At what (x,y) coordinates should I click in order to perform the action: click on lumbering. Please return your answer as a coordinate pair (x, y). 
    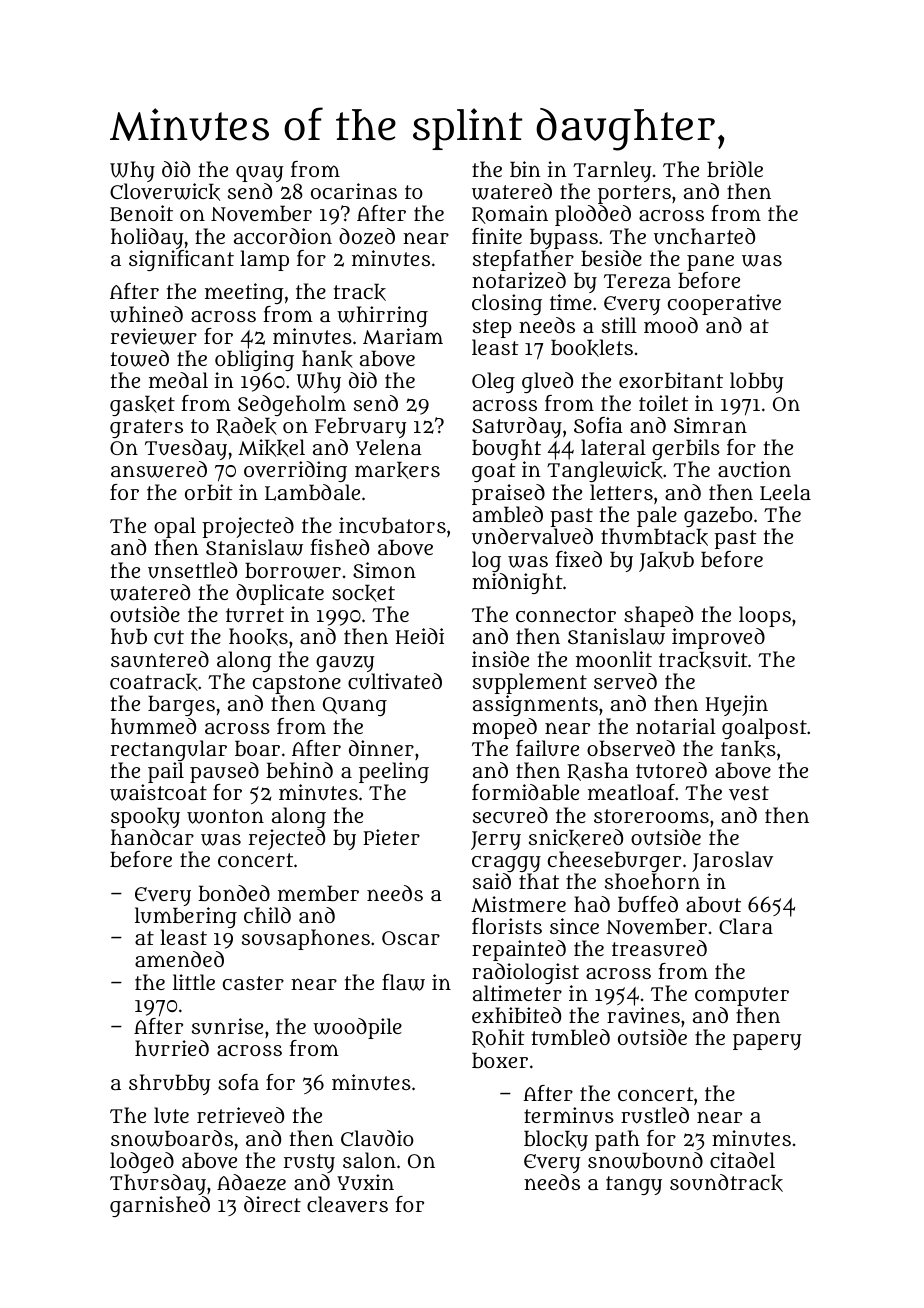
    Looking at the image, I should click on (186, 917).
